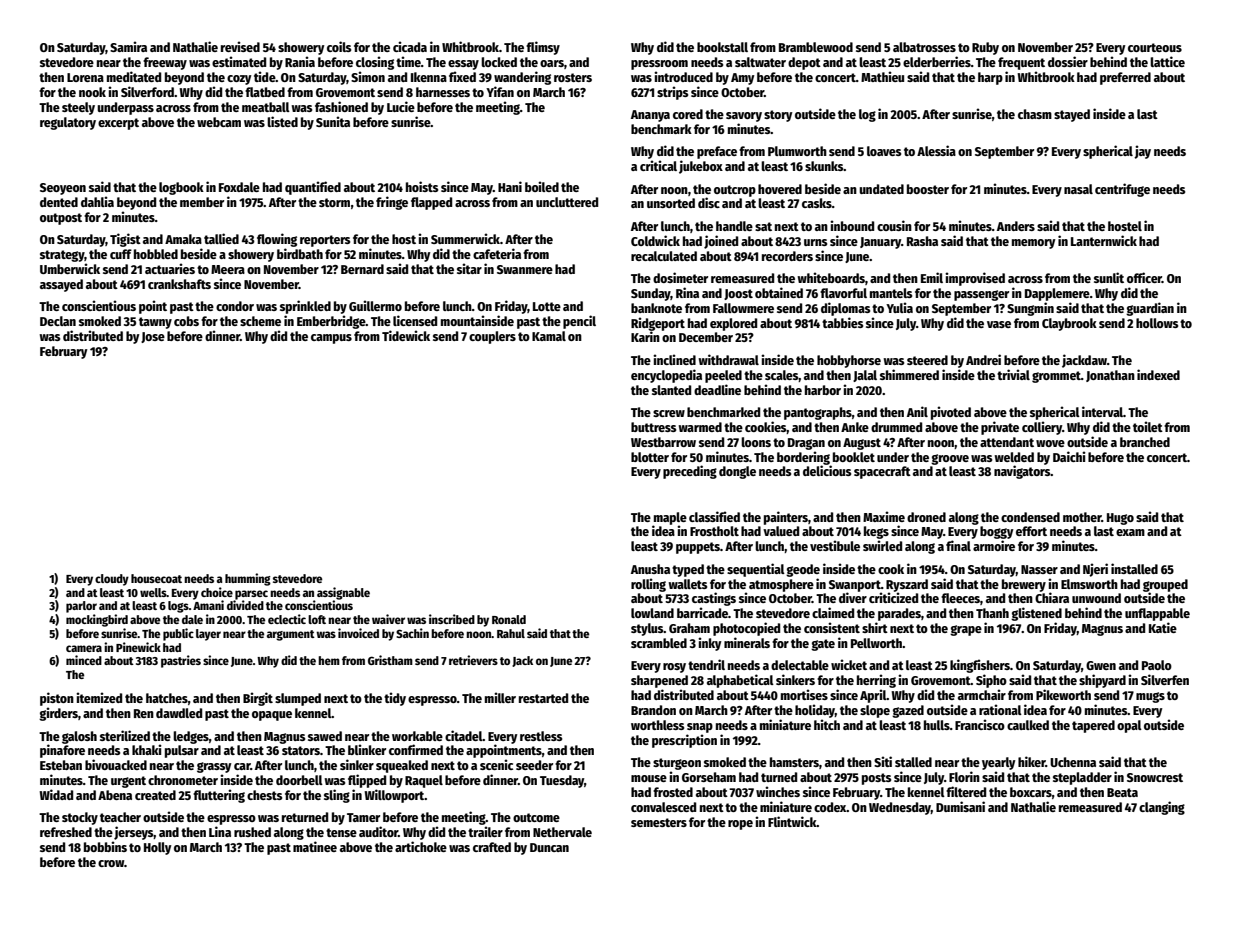 Image resolution: width=1233 pixels, height=952 pixels. Describe the element at coordinates (1034, 244) in the screenshot. I see `memory` at that location.
